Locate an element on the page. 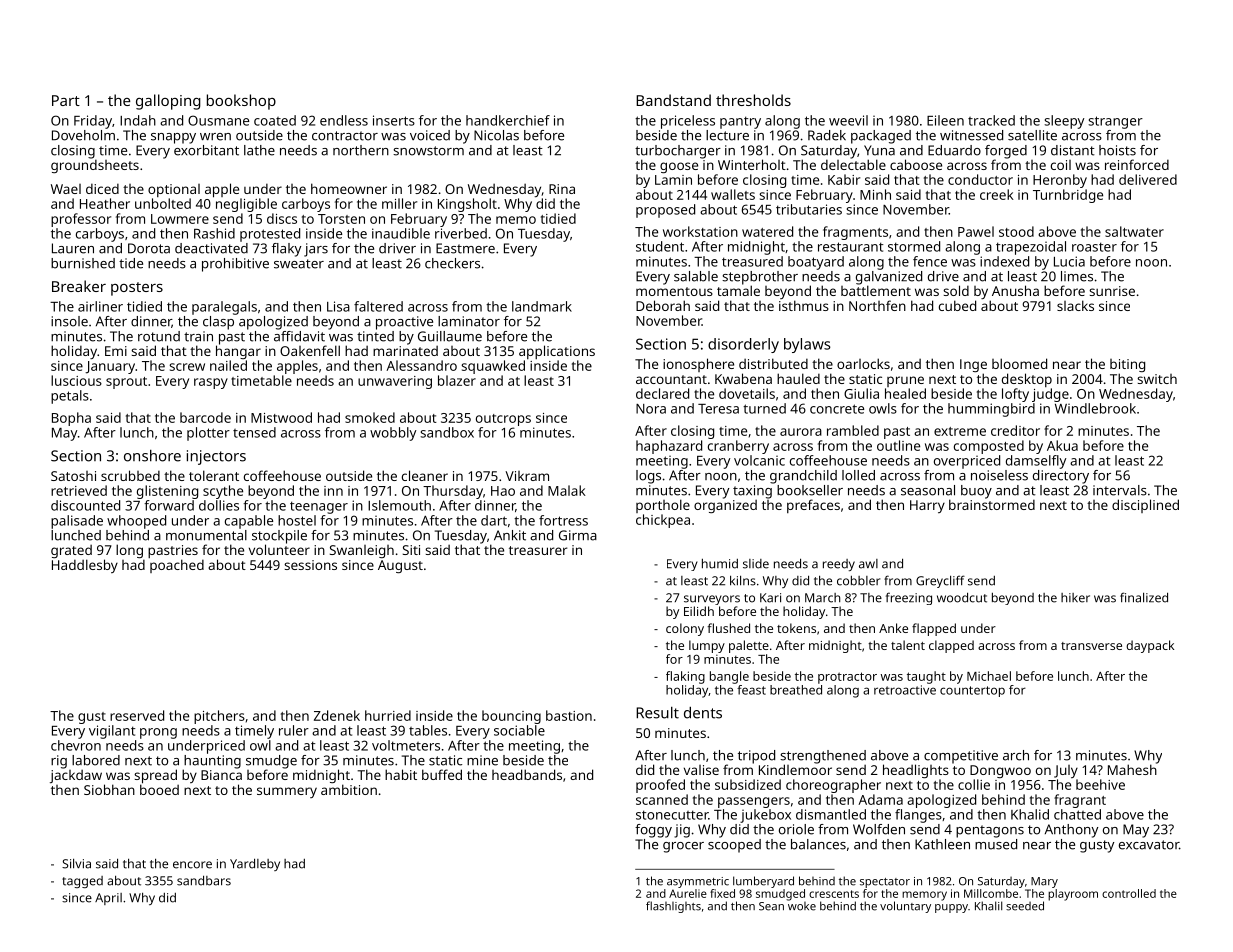  proposed is located at coordinates (665, 211).
